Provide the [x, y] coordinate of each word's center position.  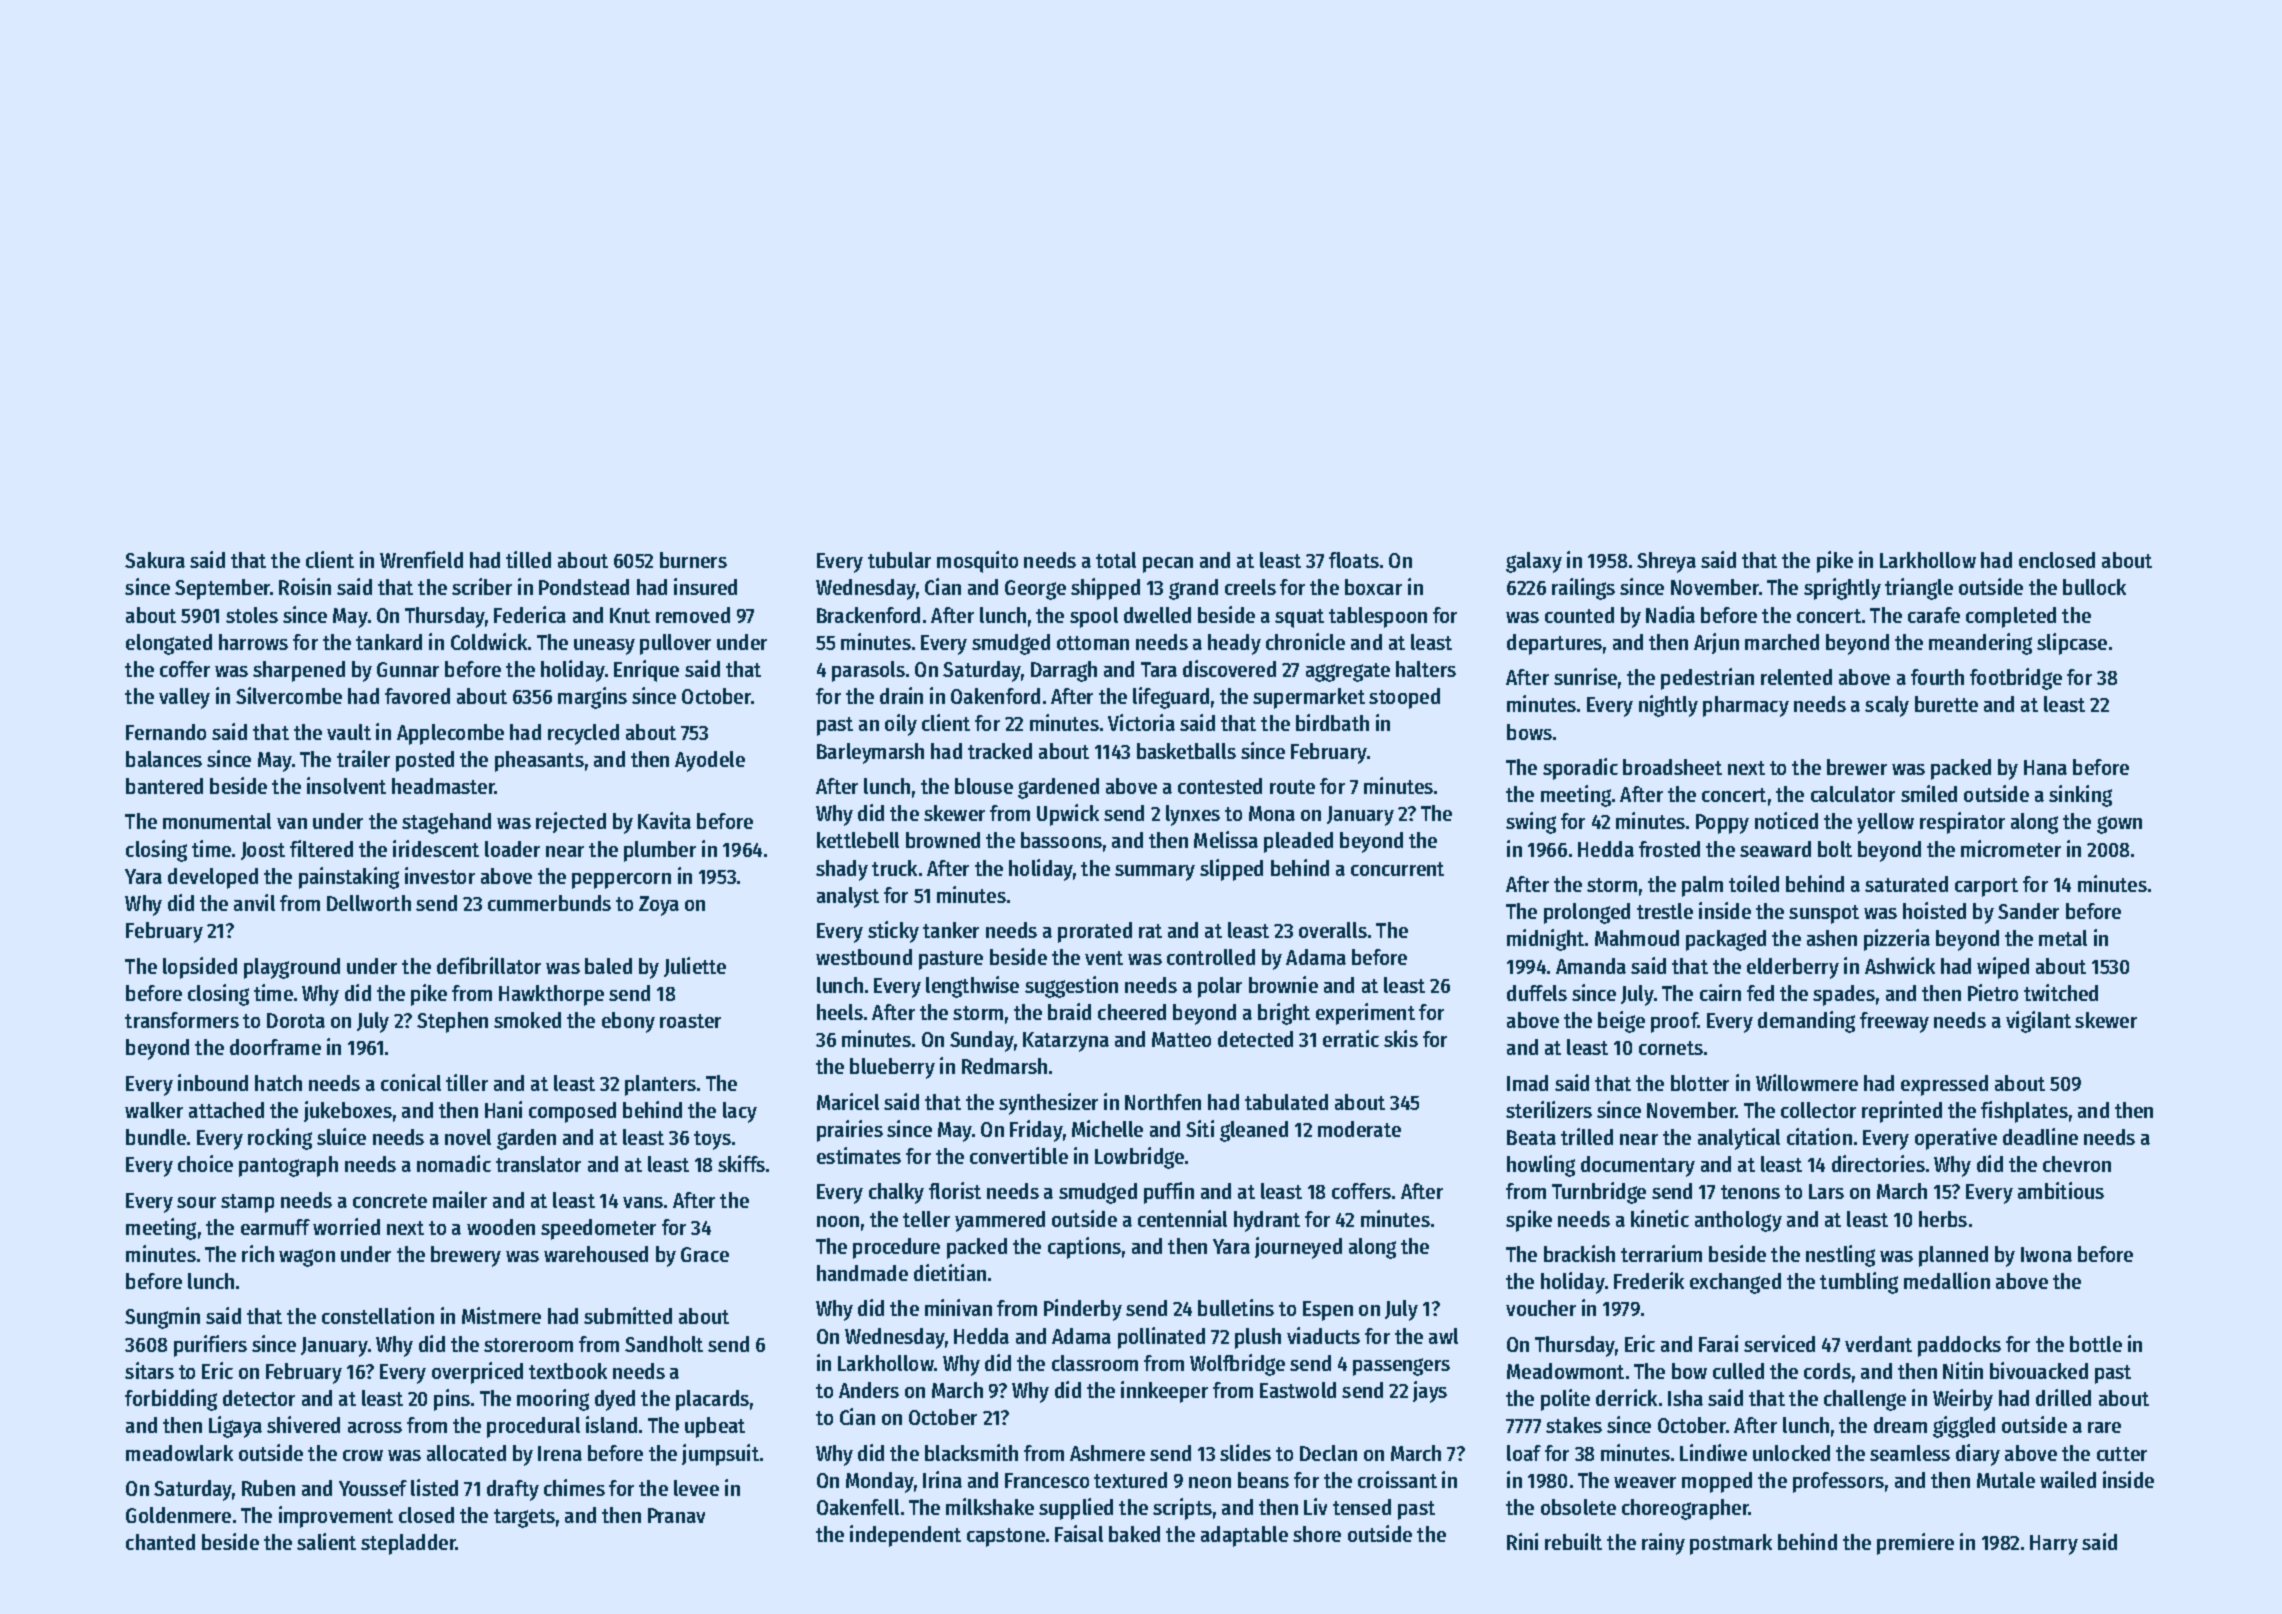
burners [693, 560]
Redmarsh [1004, 1066]
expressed [1944, 1085]
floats [1354, 560]
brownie [1283, 984]
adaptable [1244, 1536]
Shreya [1666, 562]
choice [205, 1163]
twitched [2061, 992]
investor [440, 875]
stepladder [408, 1544]
